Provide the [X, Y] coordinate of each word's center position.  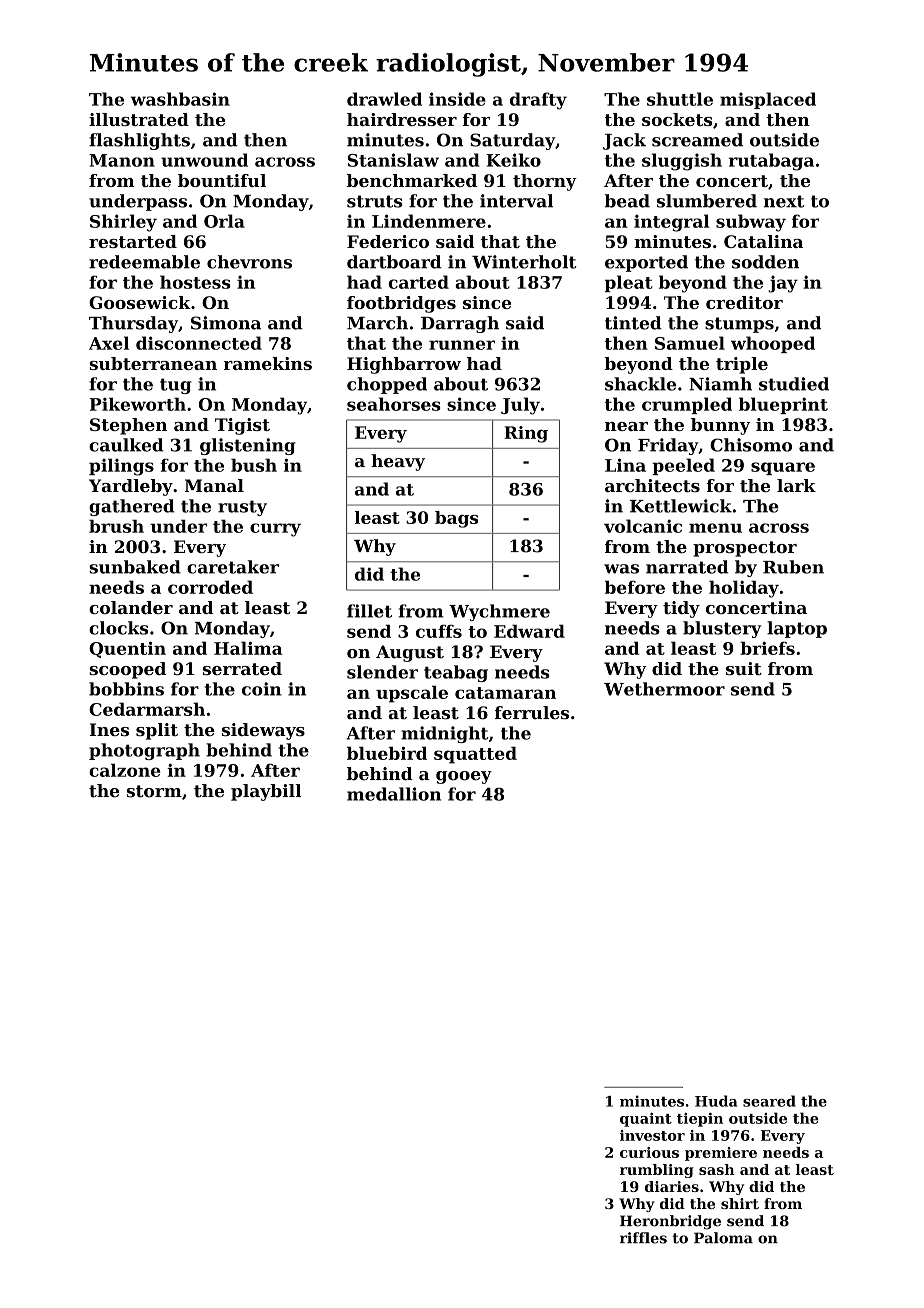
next [784, 201]
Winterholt [524, 262]
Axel [109, 343]
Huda [716, 1101]
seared [769, 1101]
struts [375, 201]
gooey [464, 777]
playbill [266, 792]
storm [154, 791]
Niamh [720, 384]
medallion [394, 794]
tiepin [700, 1120]
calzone [124, 770]
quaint [646, 1120]
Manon [122, 160]
